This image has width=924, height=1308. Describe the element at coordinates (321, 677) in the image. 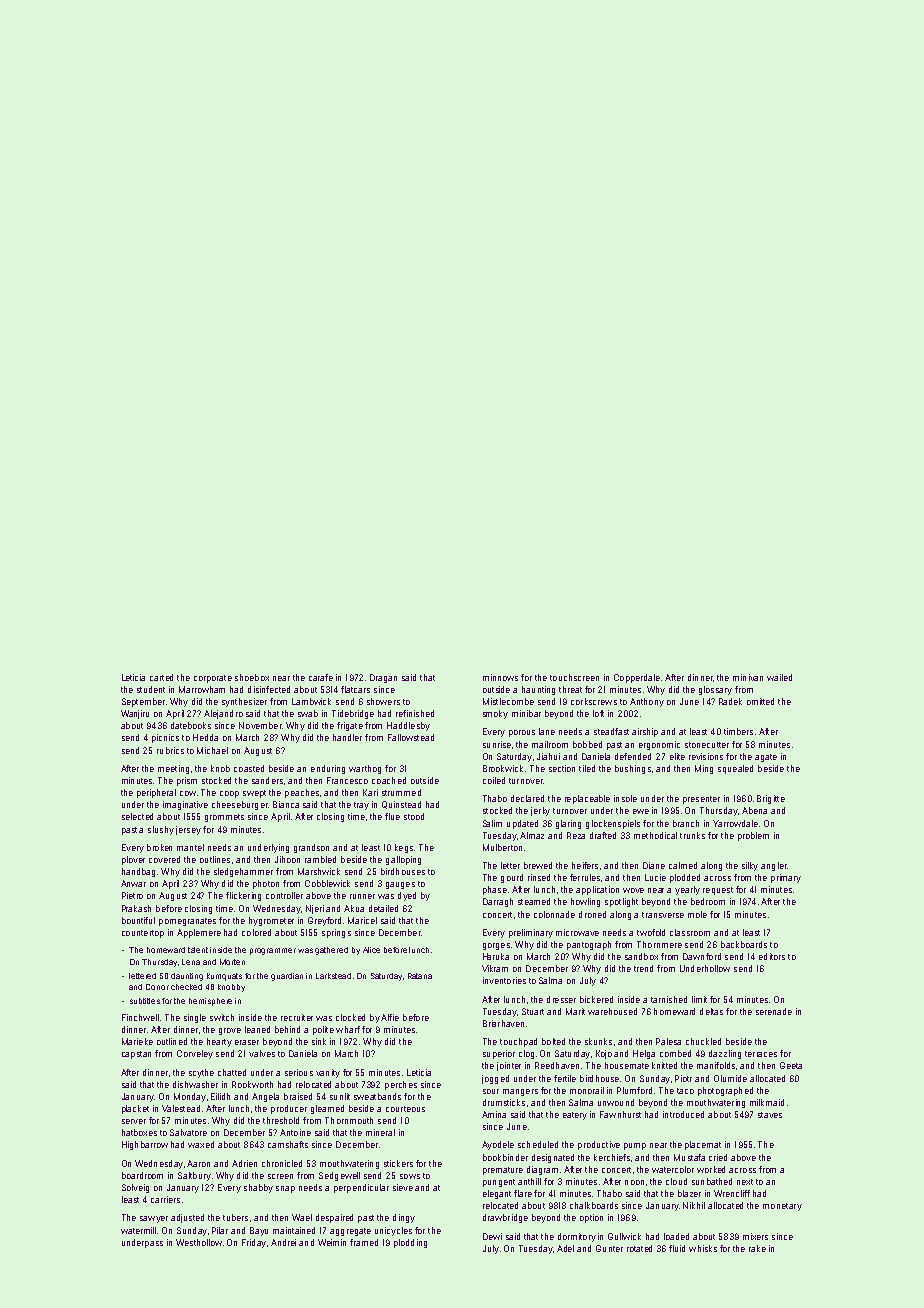

I see `carafe` at that location.
